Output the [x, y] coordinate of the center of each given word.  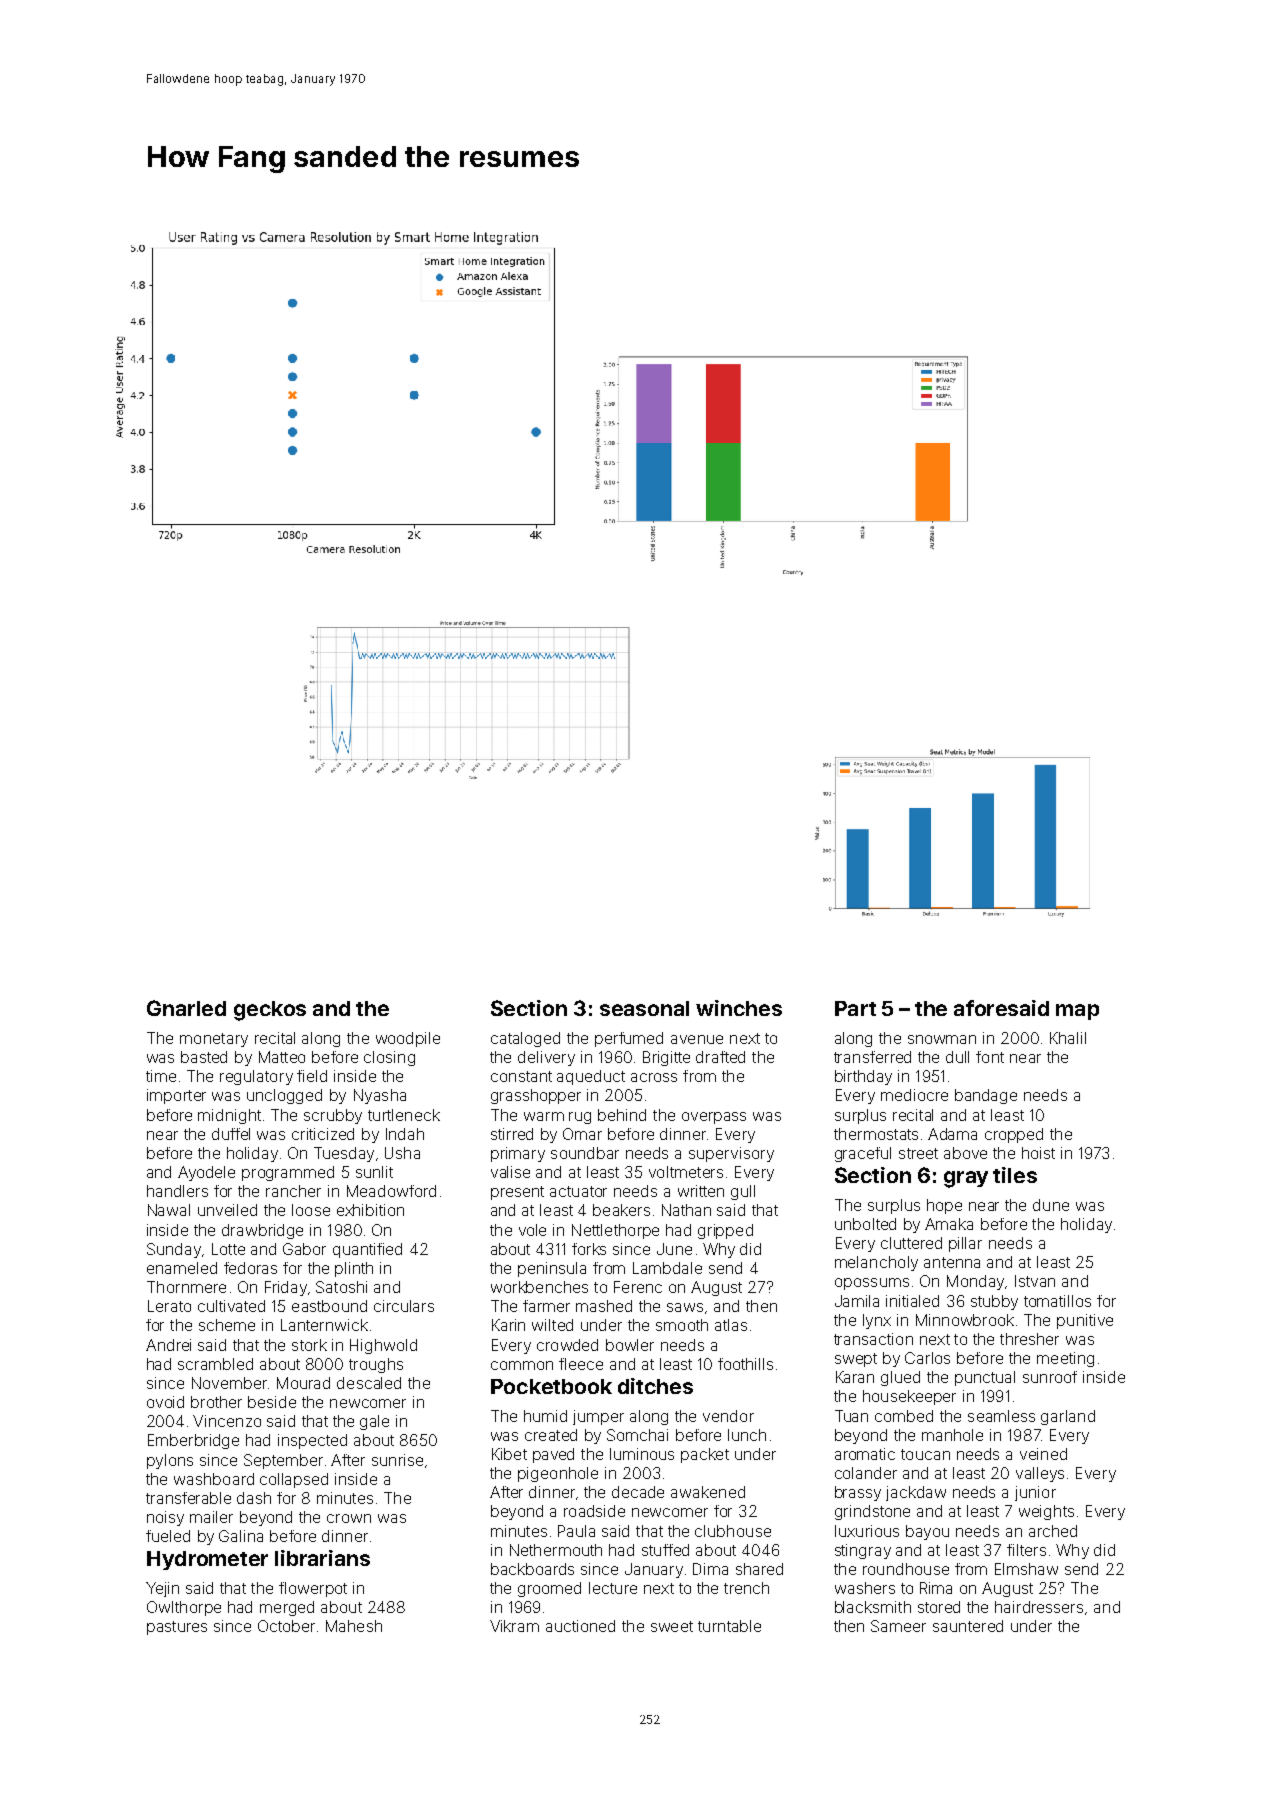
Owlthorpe [184, 1608]
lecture [613, 1588]
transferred [872, 1057]
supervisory [731, 1154]
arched [1053, 1531]
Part [855, 1008]
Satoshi [341, 1287]
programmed [288, 1173]
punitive [1085, 1321]
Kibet [509, 1454]
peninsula [552, 1269]
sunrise [397, 1460]
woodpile [408, 1039]
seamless [1001, 1416]
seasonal [644, 1008]
